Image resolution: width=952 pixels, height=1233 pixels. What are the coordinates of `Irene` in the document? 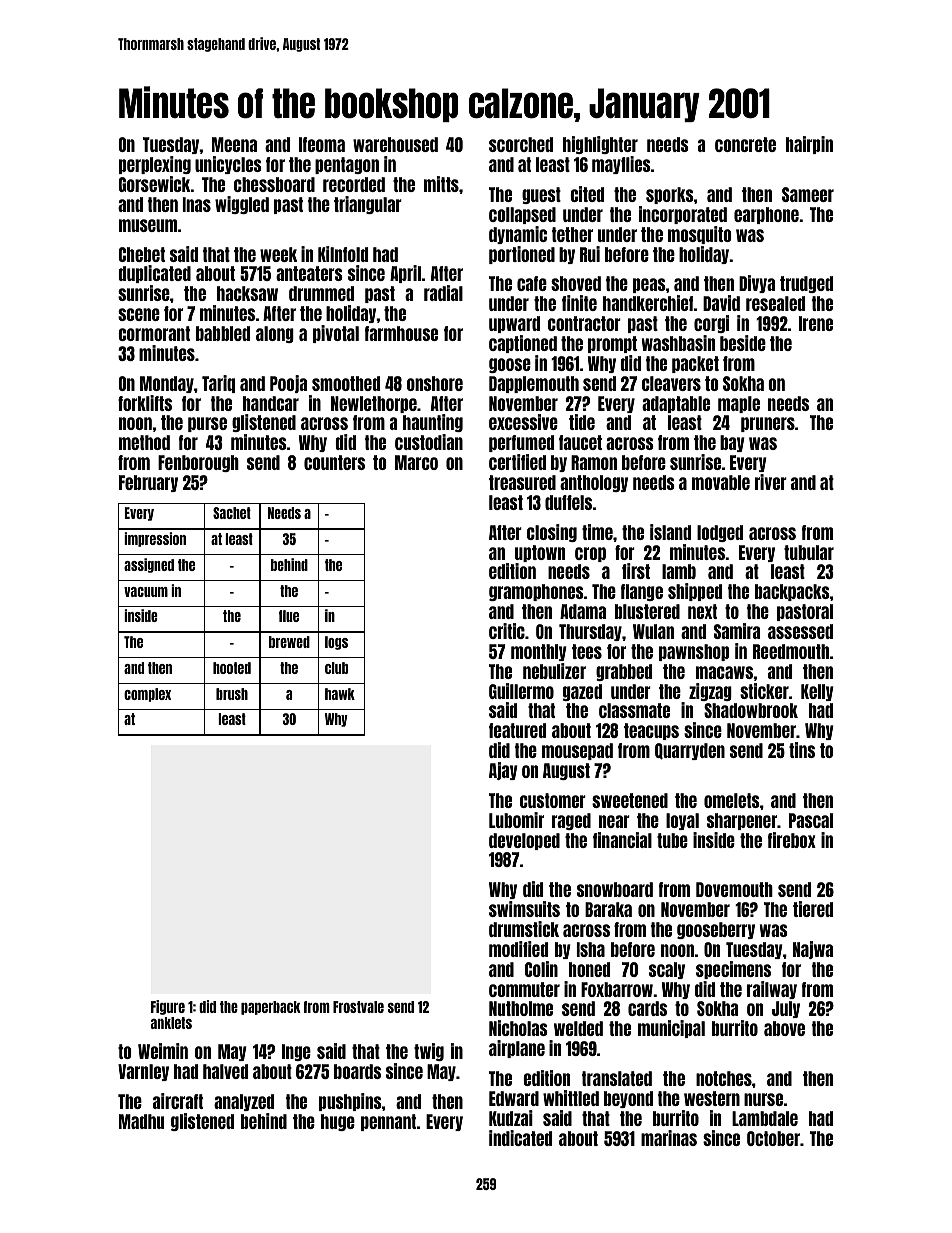 It's located at (816, 323).
